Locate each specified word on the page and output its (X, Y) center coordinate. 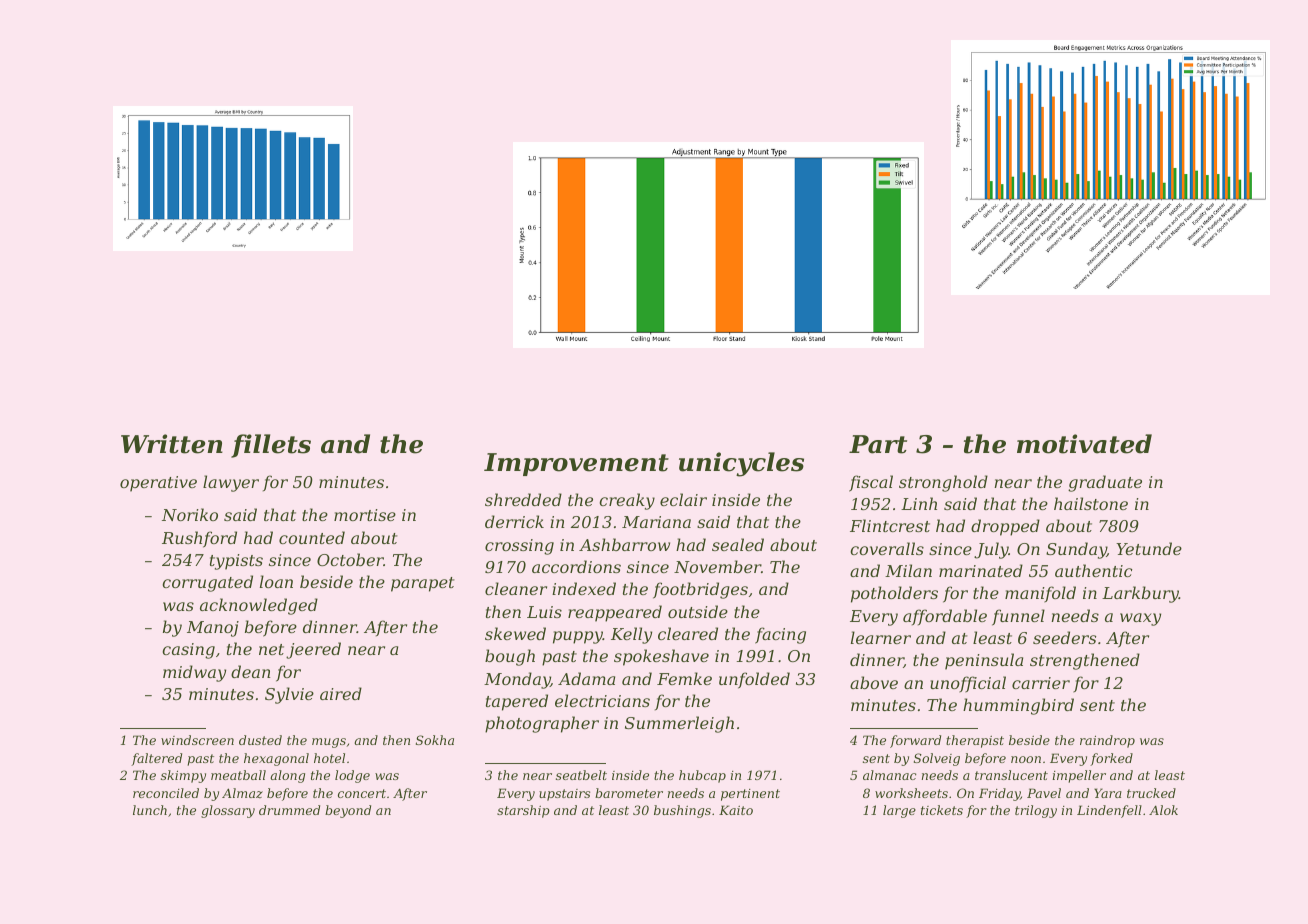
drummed (289, 810)
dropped (1005, 527)
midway (194, 673)
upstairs (564, 795)
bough (510, 657)
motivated (1084, 444)
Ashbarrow (624, 544)
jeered (313, 650)
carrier (1041, 683)
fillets (271, 446)
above (874, 682)
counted (312, 537)
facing (780, 635)
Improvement (576, 464)
